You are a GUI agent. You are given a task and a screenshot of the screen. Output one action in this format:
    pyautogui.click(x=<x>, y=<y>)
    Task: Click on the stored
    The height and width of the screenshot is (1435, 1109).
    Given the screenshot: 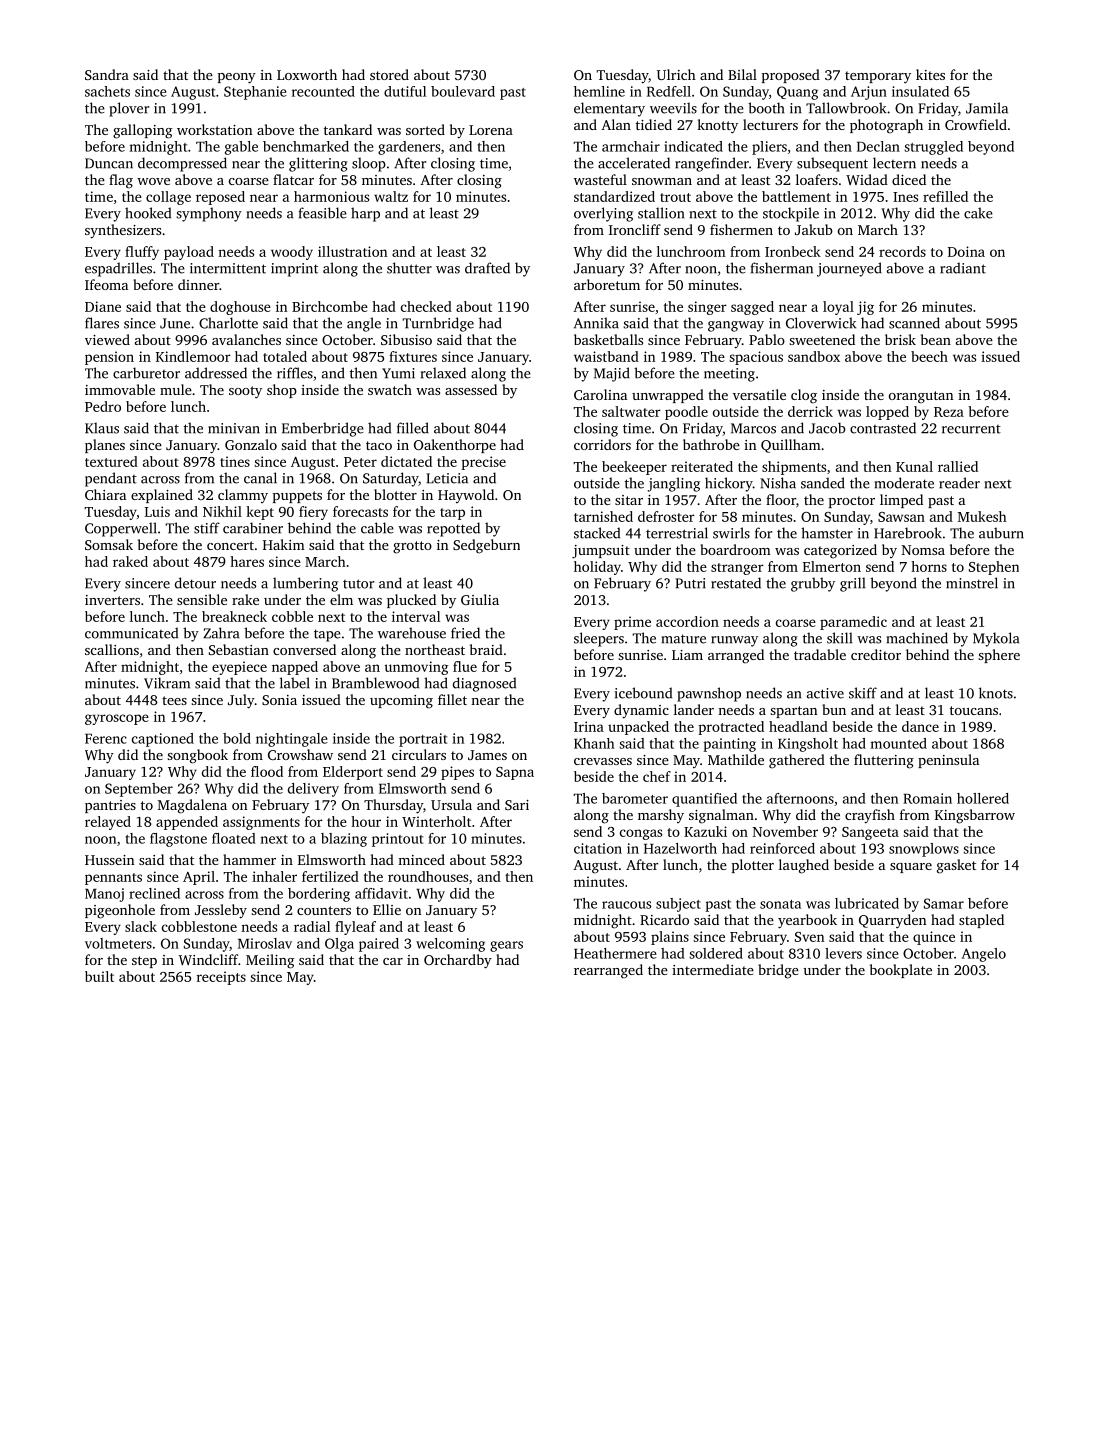 What is the action you would take?
    pyautogui.click(x=389, y=74)
